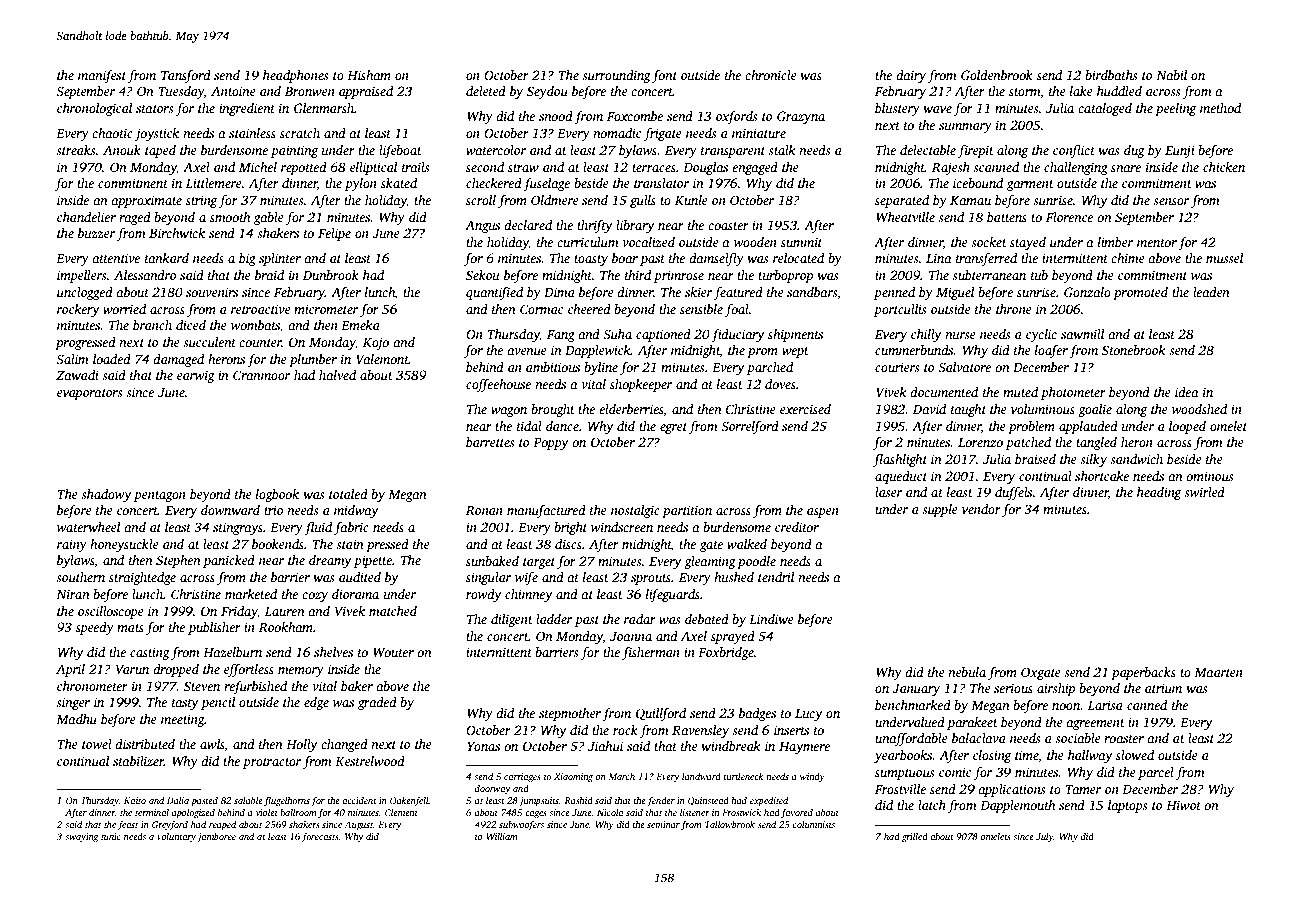 The image size is (1308, 924). I want to click on miniature, so click(759, 133).
